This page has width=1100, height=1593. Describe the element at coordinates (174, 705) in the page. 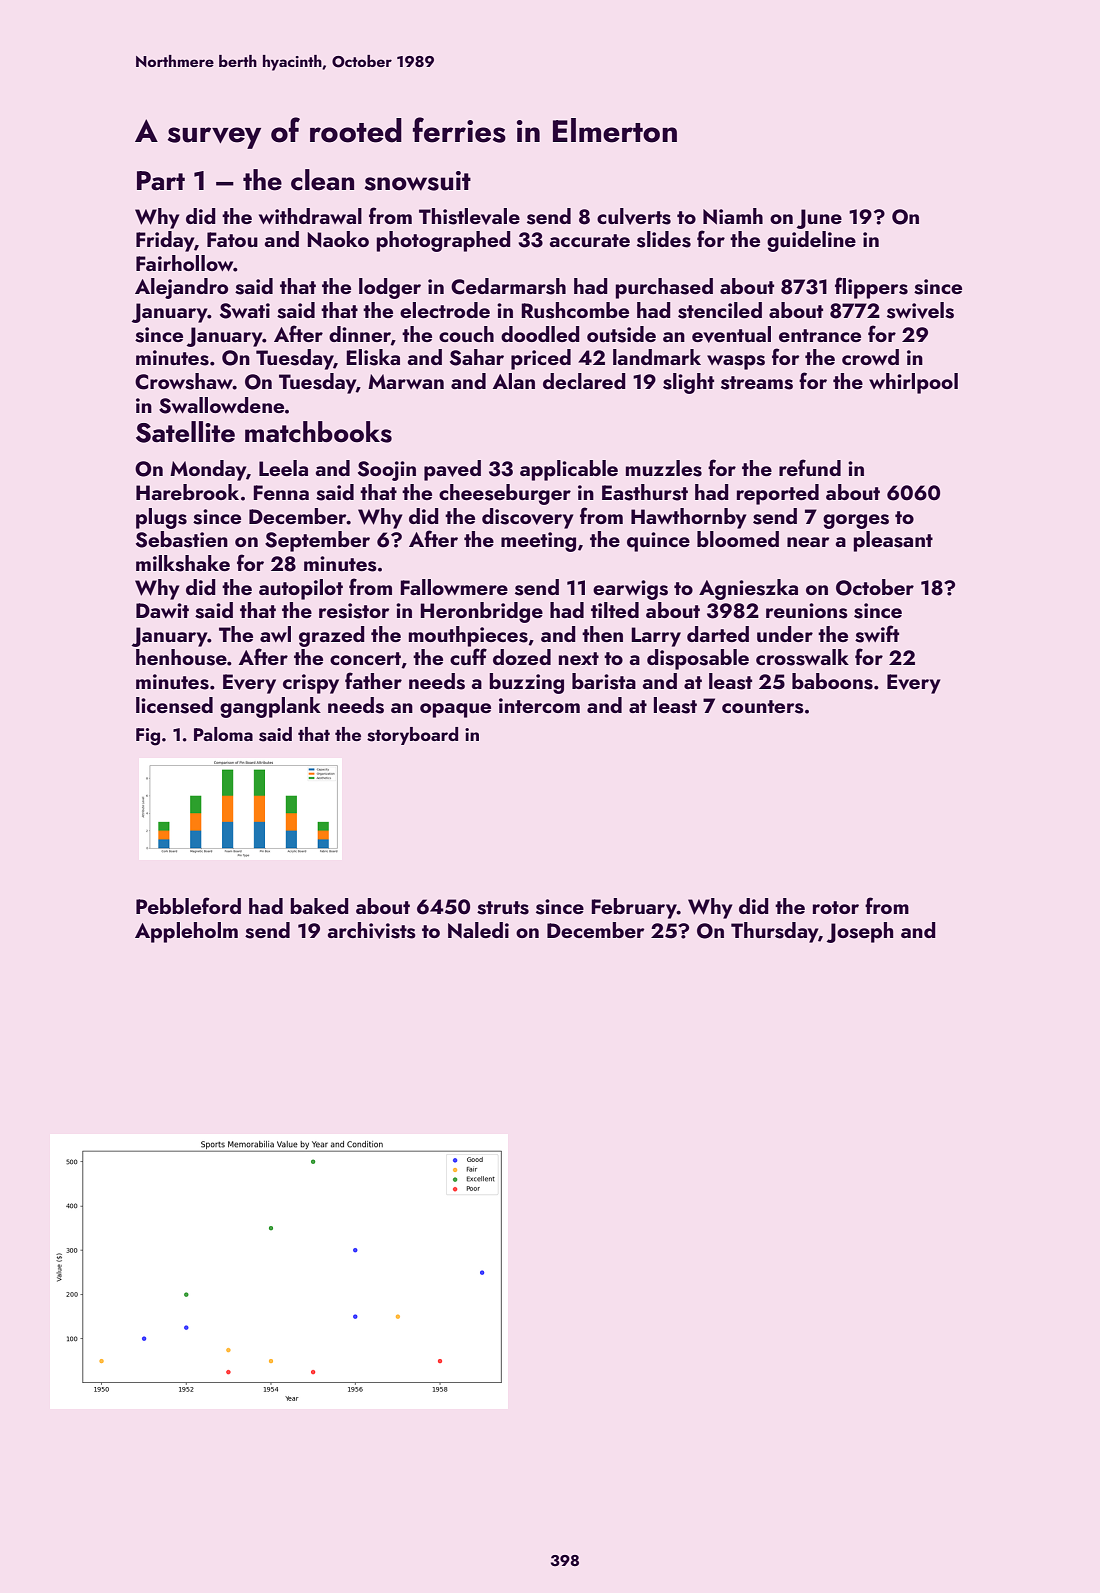

I see `licensed` at that location.
